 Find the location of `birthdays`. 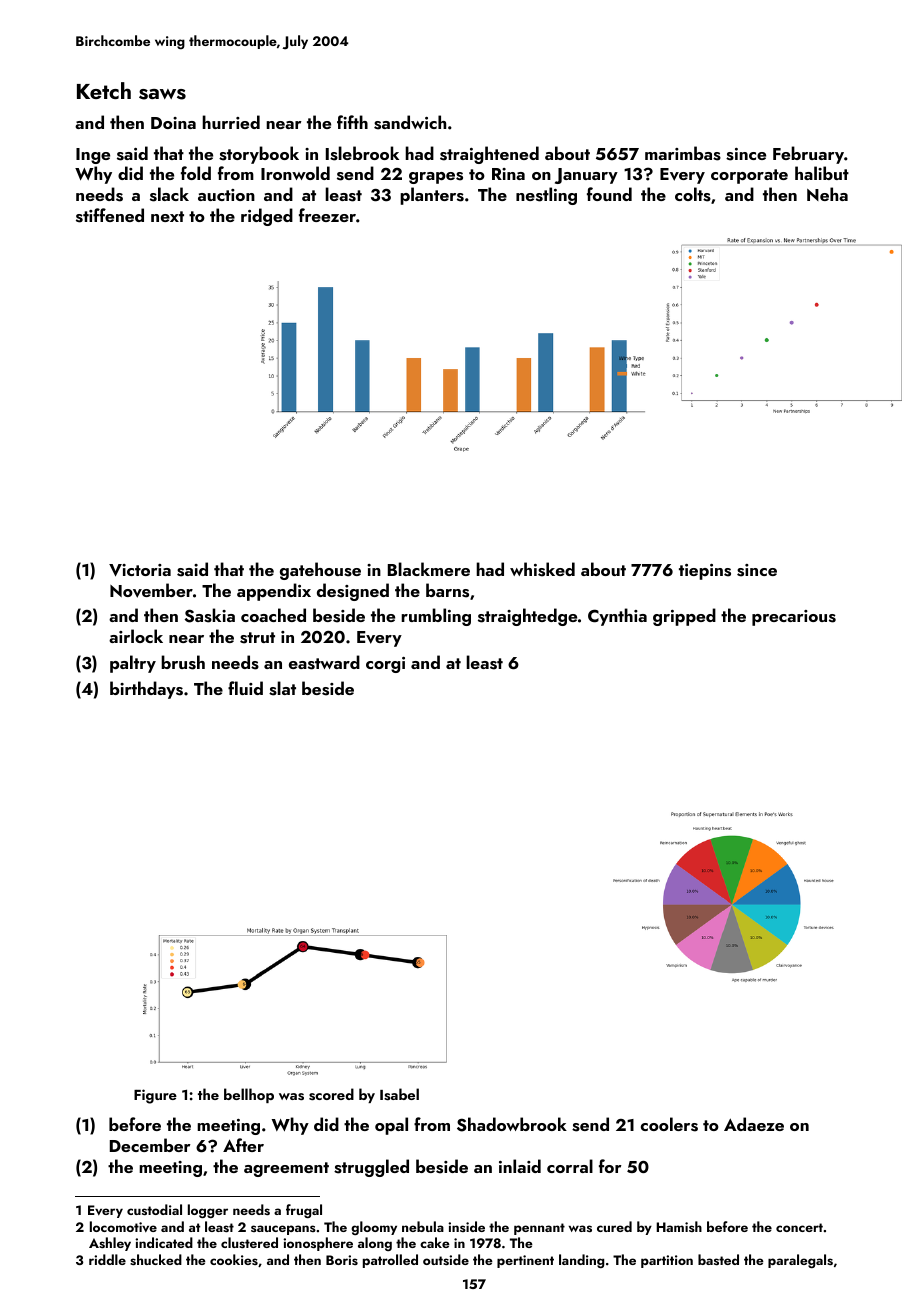

birthdays is located at coordinates (146, 690).
